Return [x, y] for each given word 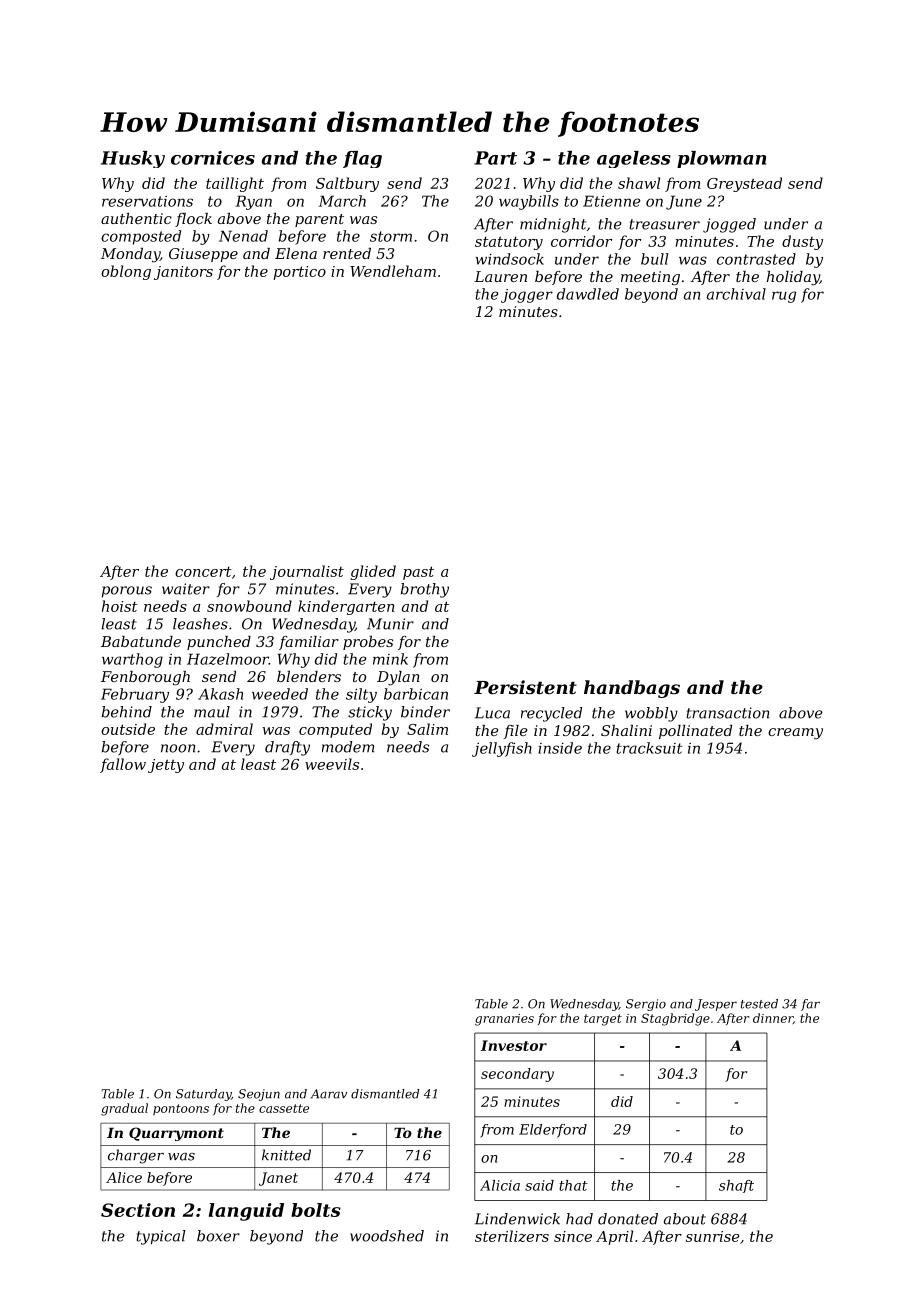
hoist [120, 606]
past [418, 573]
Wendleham [393, 271]
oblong [126, 272]
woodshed [387, 1236]
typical [161, 1237]
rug [784, 297]
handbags [632, 689]
